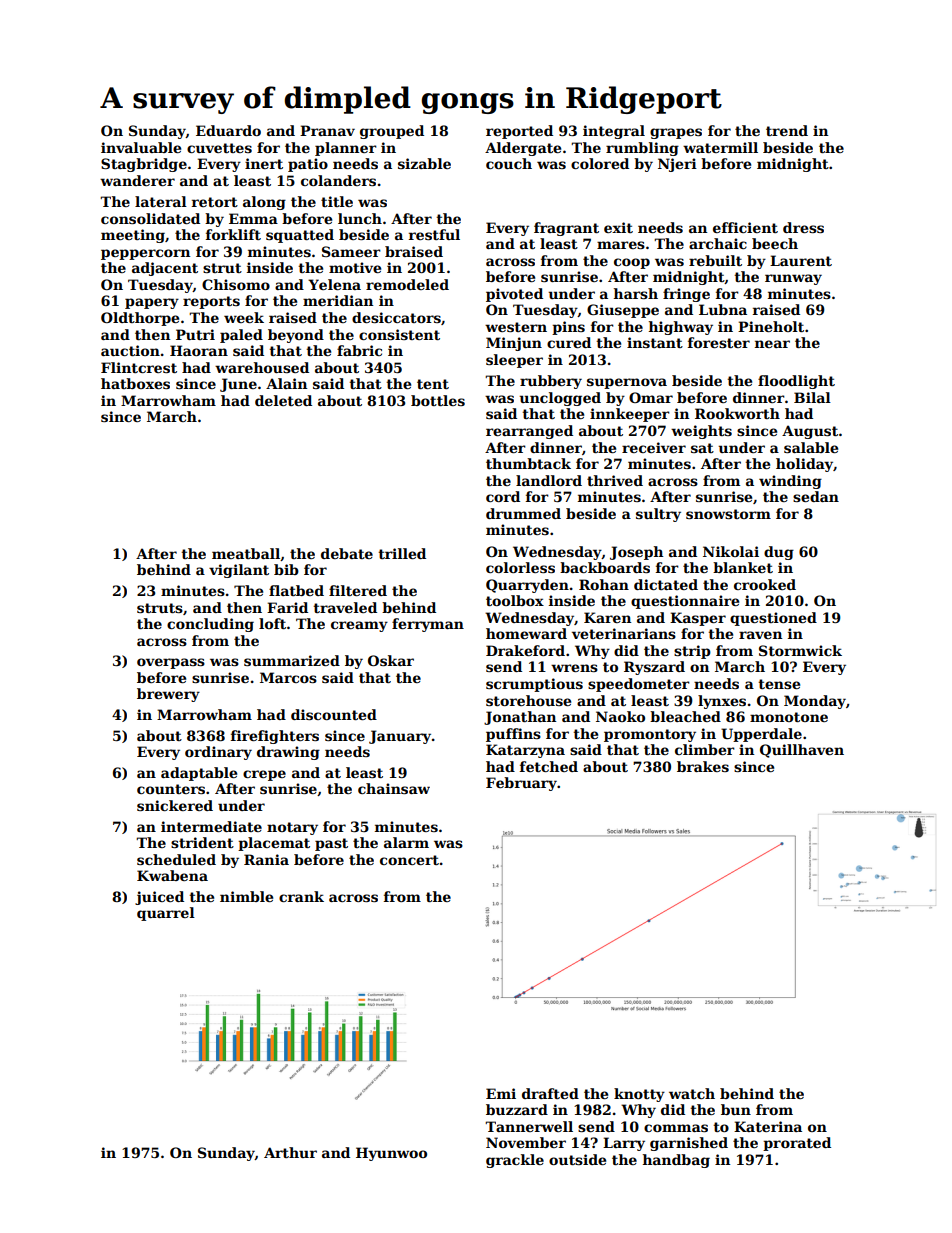 Image resolution: width=952 pixels, height=1233 pixels. Describe the element at coordinates (802, 751) in the screenshot. I see `Quillhaven` at that location.
